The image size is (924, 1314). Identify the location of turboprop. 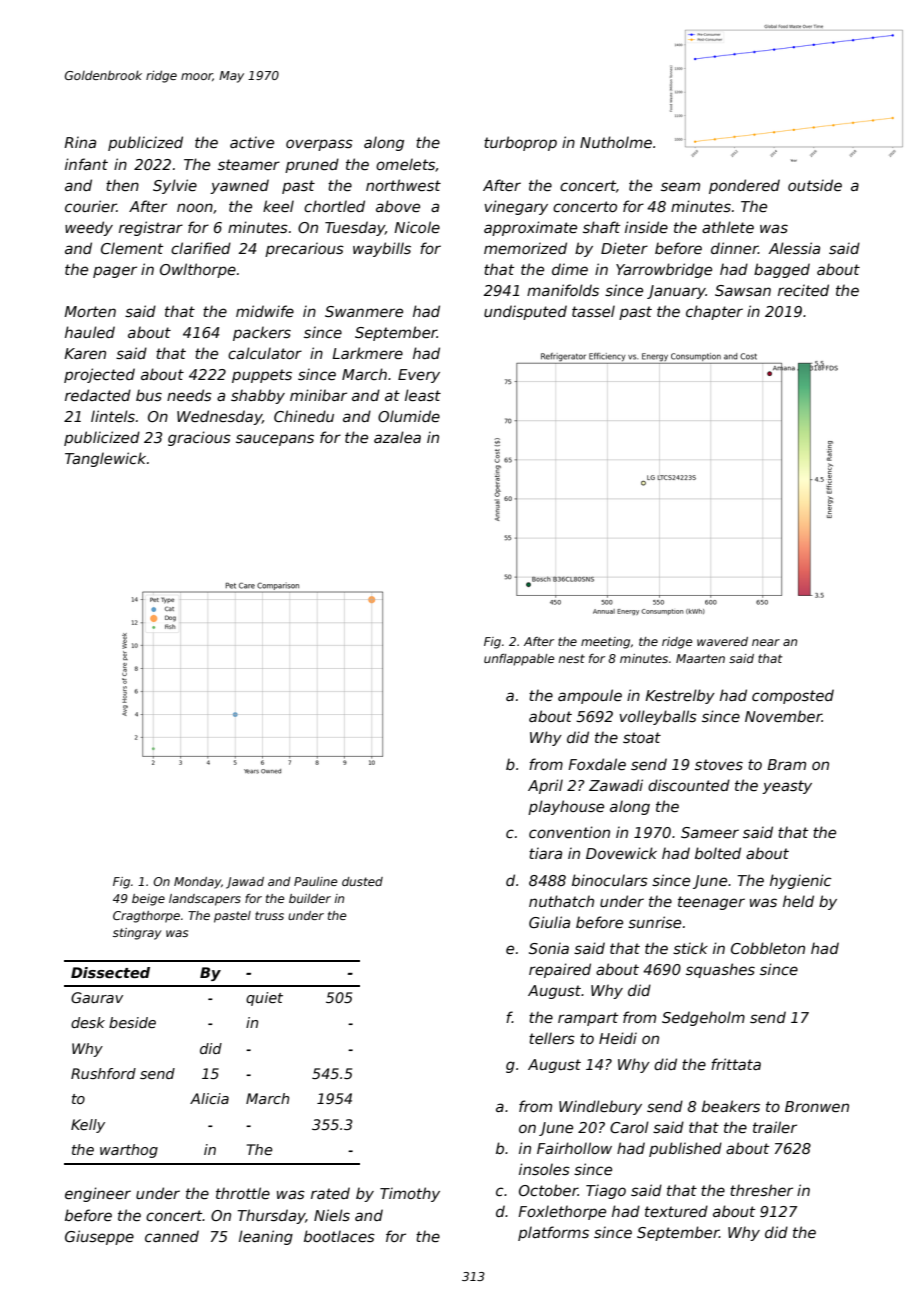
(520, 143).
